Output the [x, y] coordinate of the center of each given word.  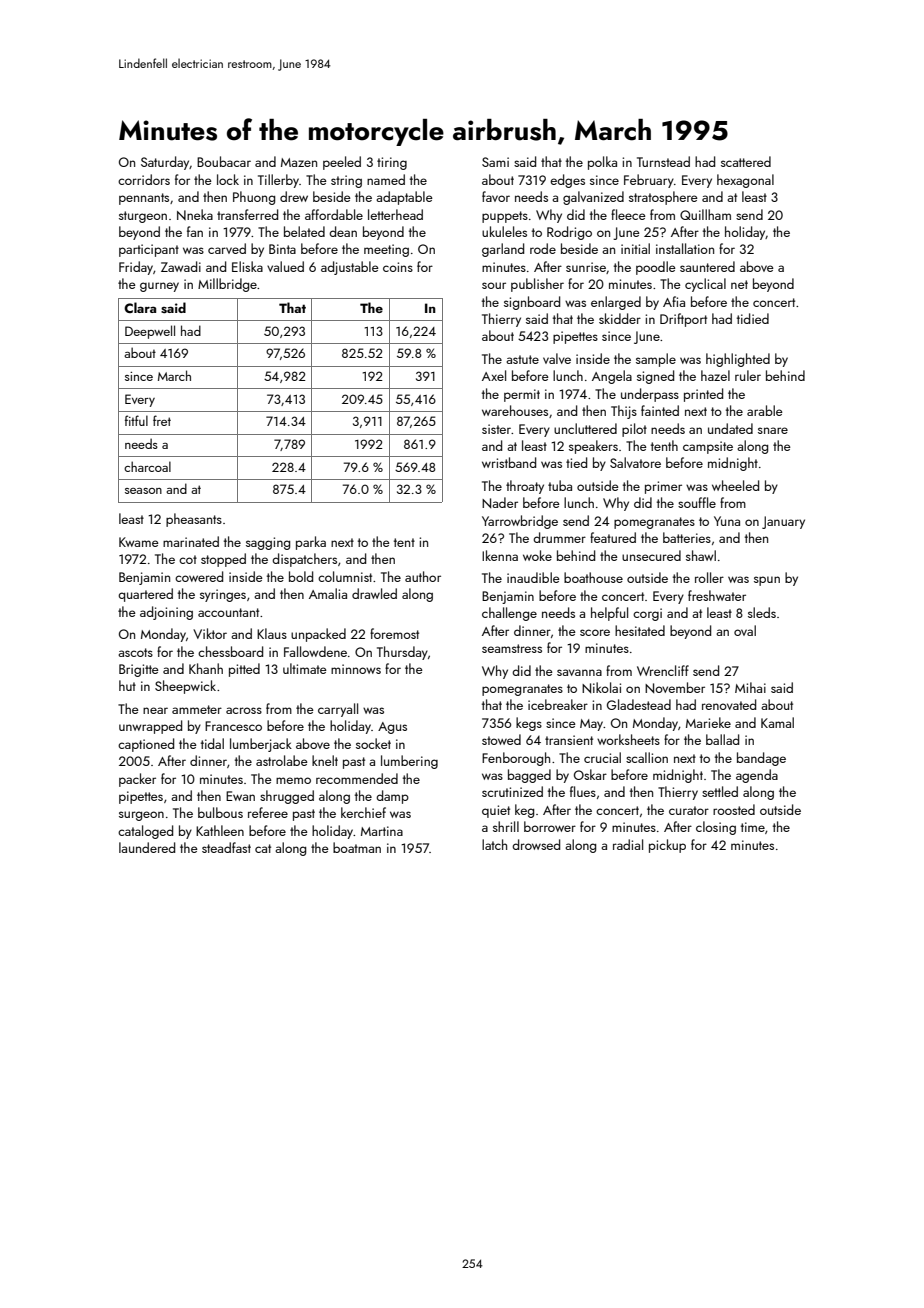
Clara [140, 307]
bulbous [220, 812]
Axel [494, 375]
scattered [746, 161]
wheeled [735, 485]
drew [294, 196]
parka [311, 543]
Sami [495, 162]
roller [709, 577]
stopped [223, 560]
